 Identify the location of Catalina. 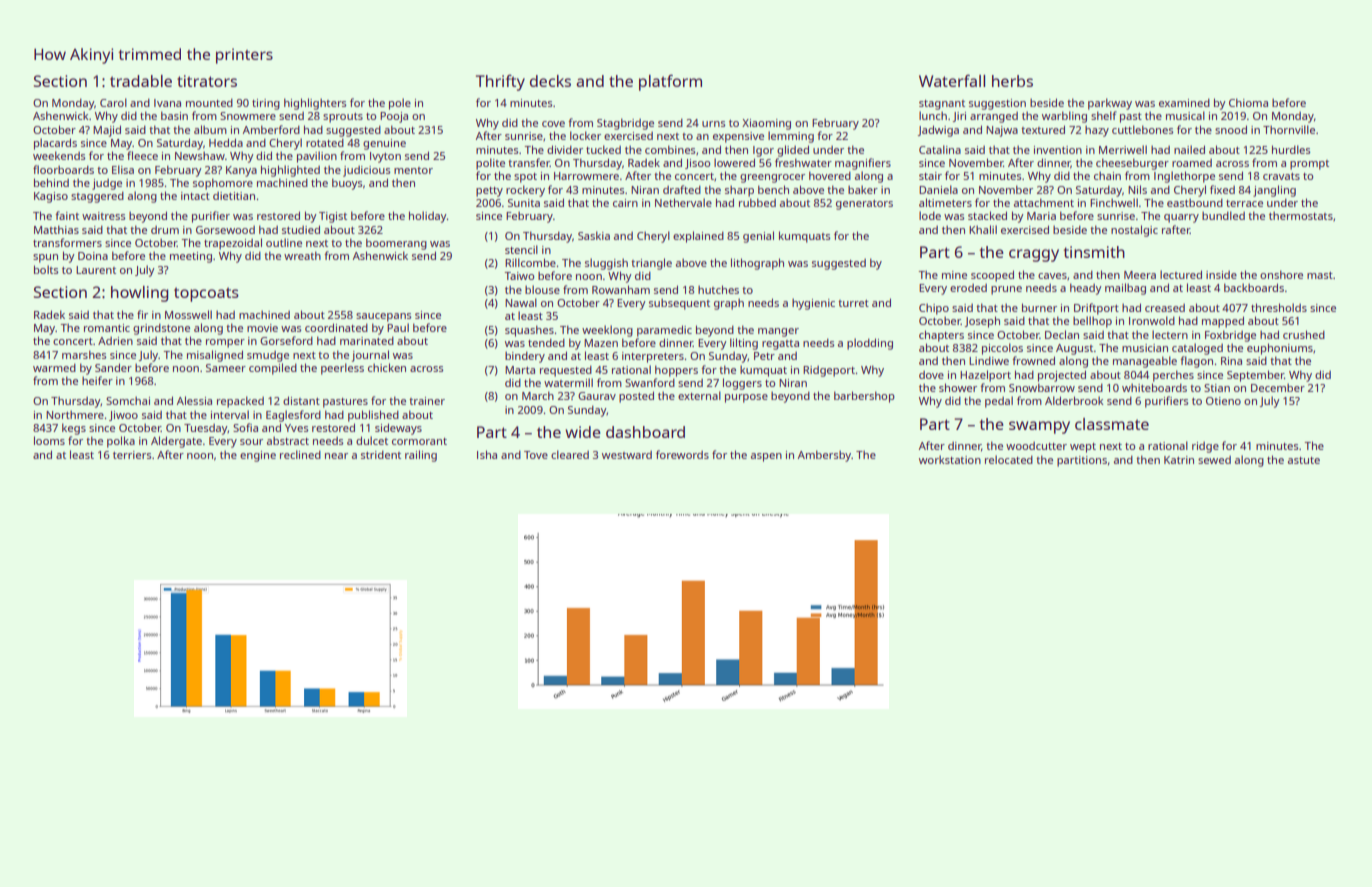
(940, 149).
